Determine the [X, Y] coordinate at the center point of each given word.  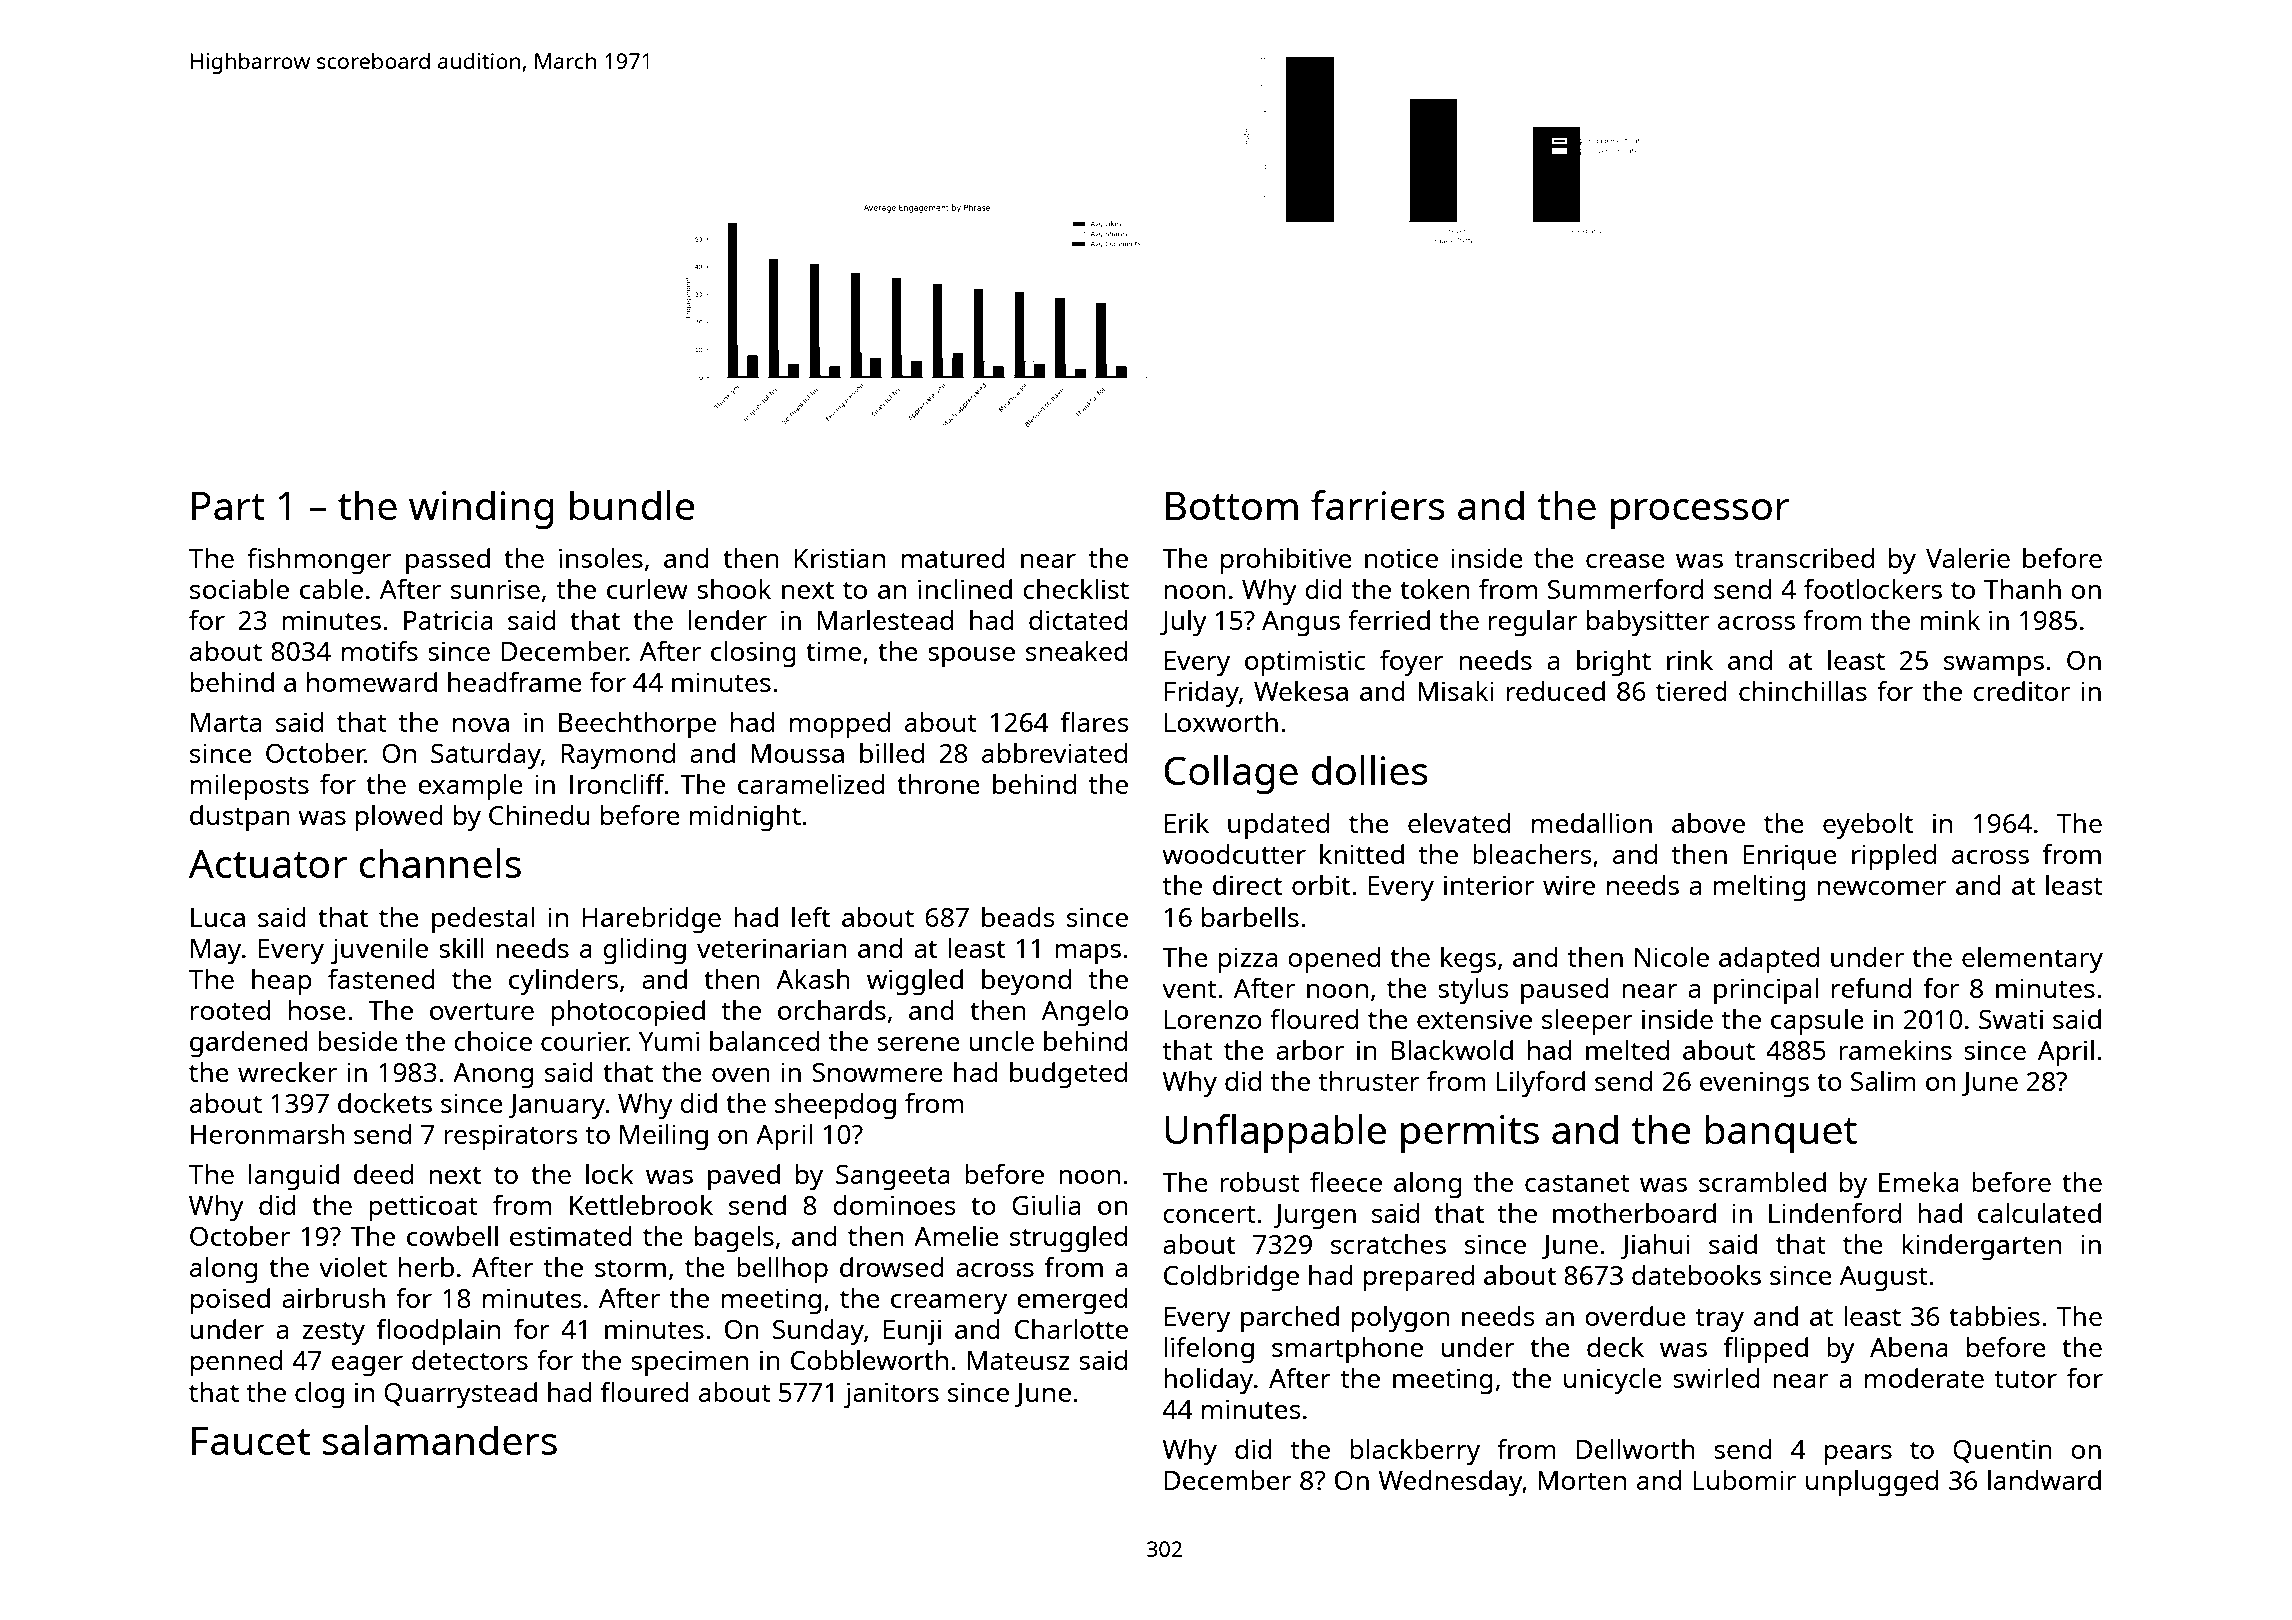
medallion [1592, 823]
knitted [1362, 854]
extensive [1474, 1019]
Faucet [251, 1440]
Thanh [2022, 589]
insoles [601, 558]
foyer [1411, 662]
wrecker [287, 1072]
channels [440, 863]
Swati [2011, 1019]
